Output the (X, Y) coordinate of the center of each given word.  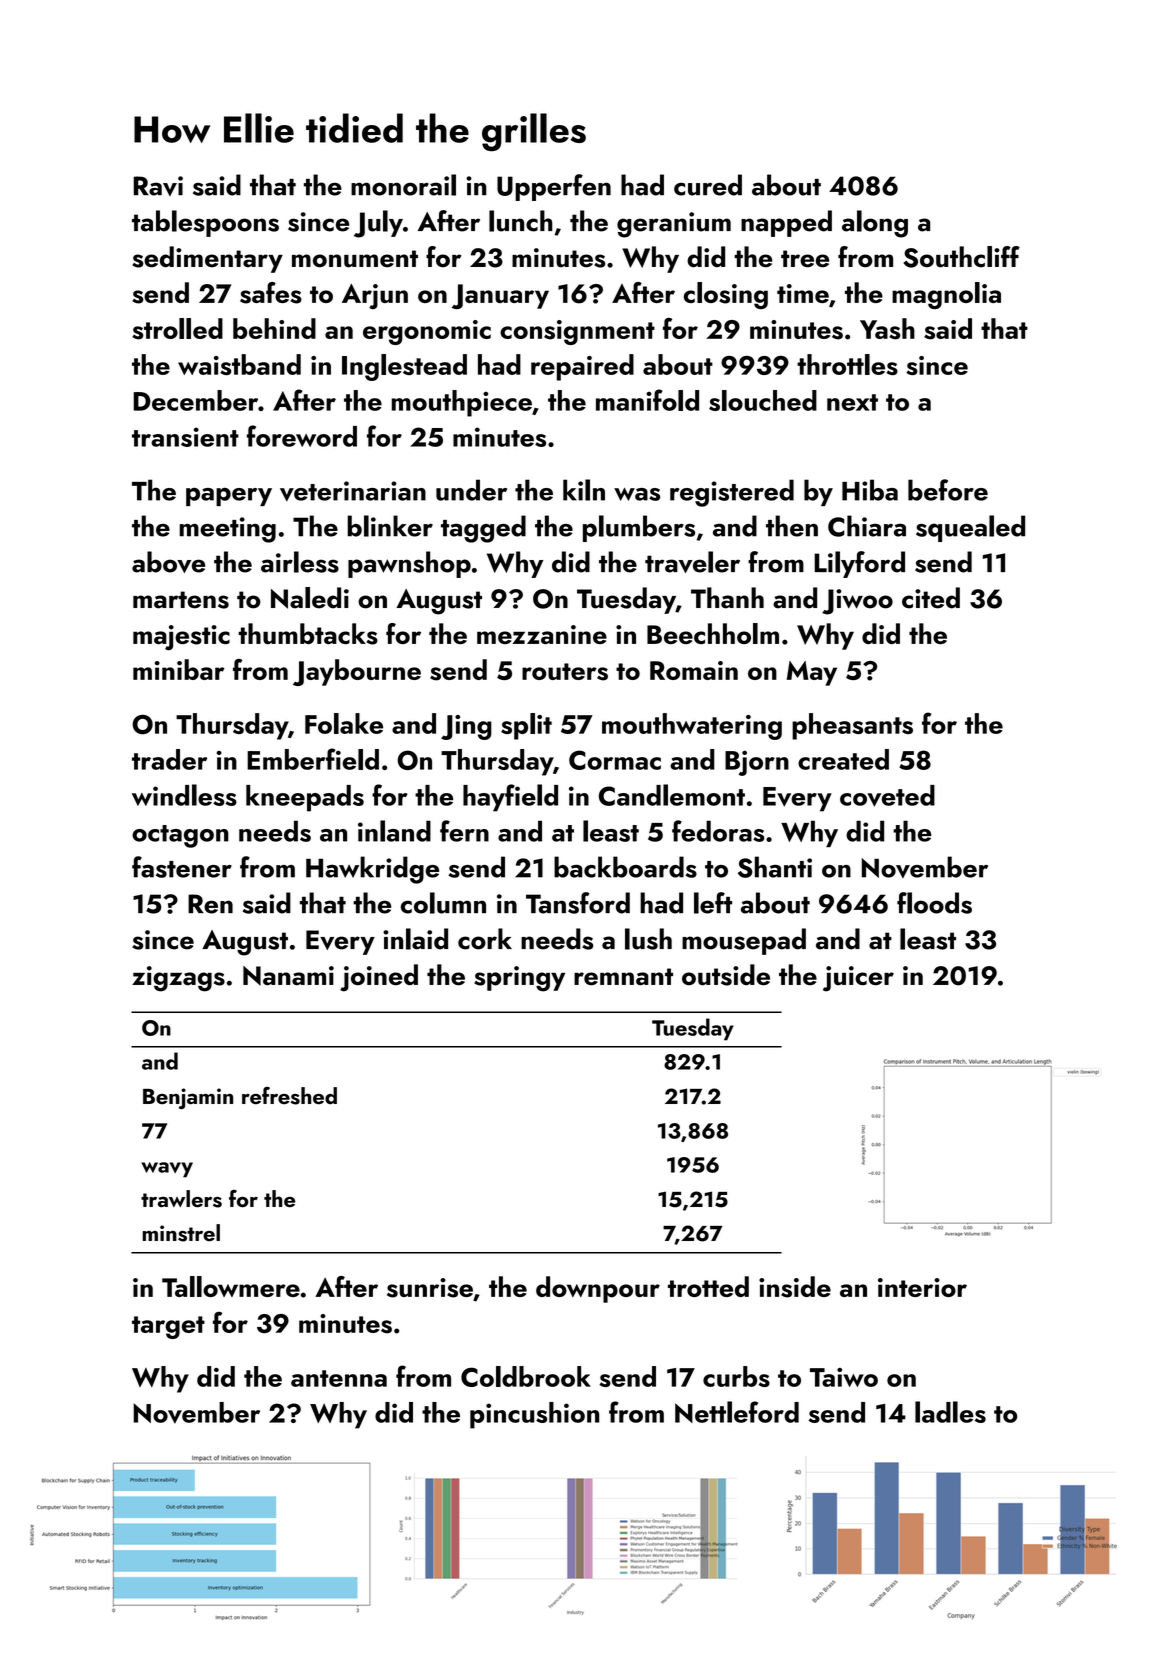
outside (726, 975)
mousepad (744, 941)
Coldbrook (526, 1376)
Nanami (288, 976)
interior (922, 1287)
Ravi (158, 186)
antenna (339, 1378)
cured (708, 185)
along (875, 224)
